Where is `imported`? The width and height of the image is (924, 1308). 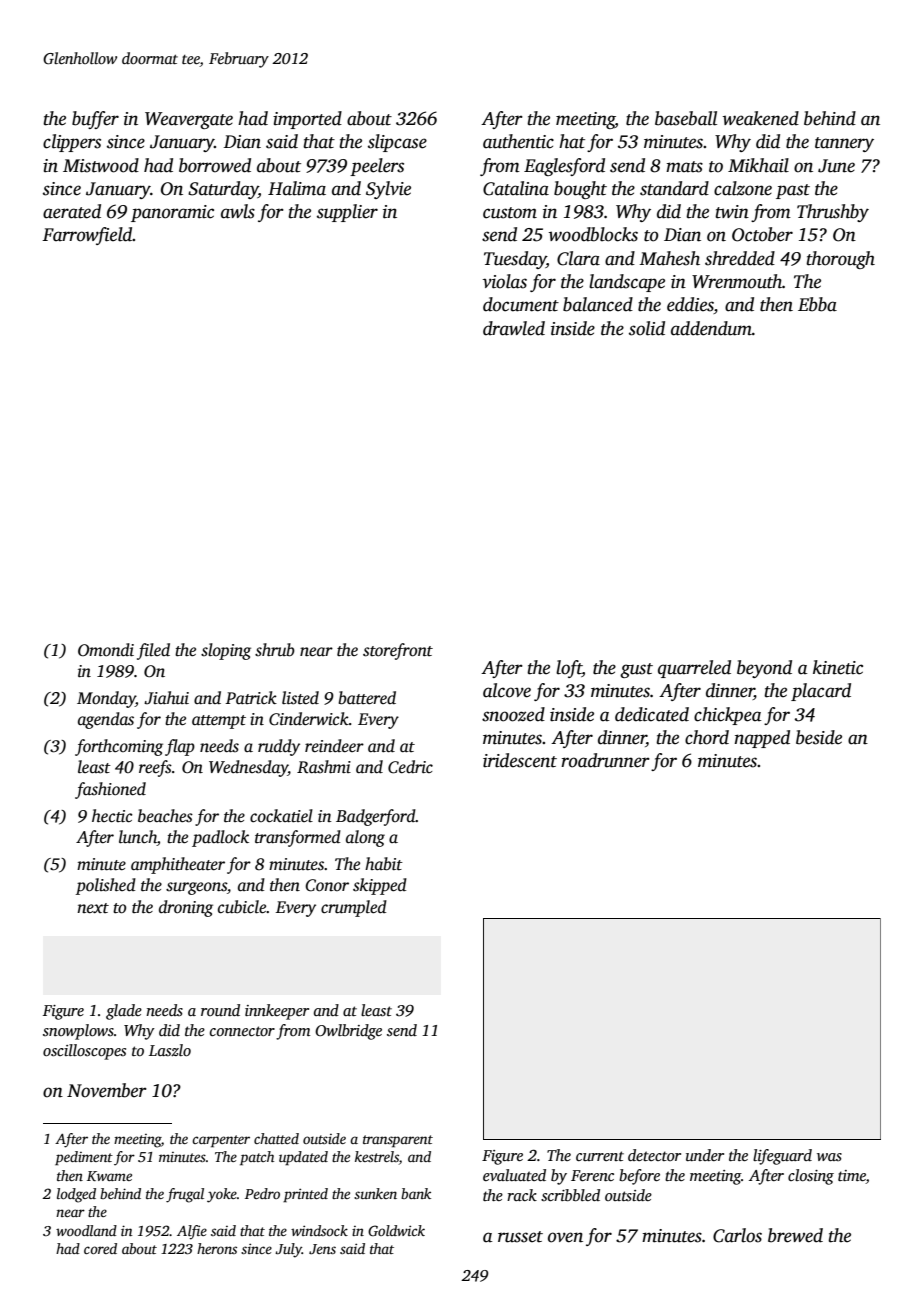 imported is located at coordinates (307, 120).
